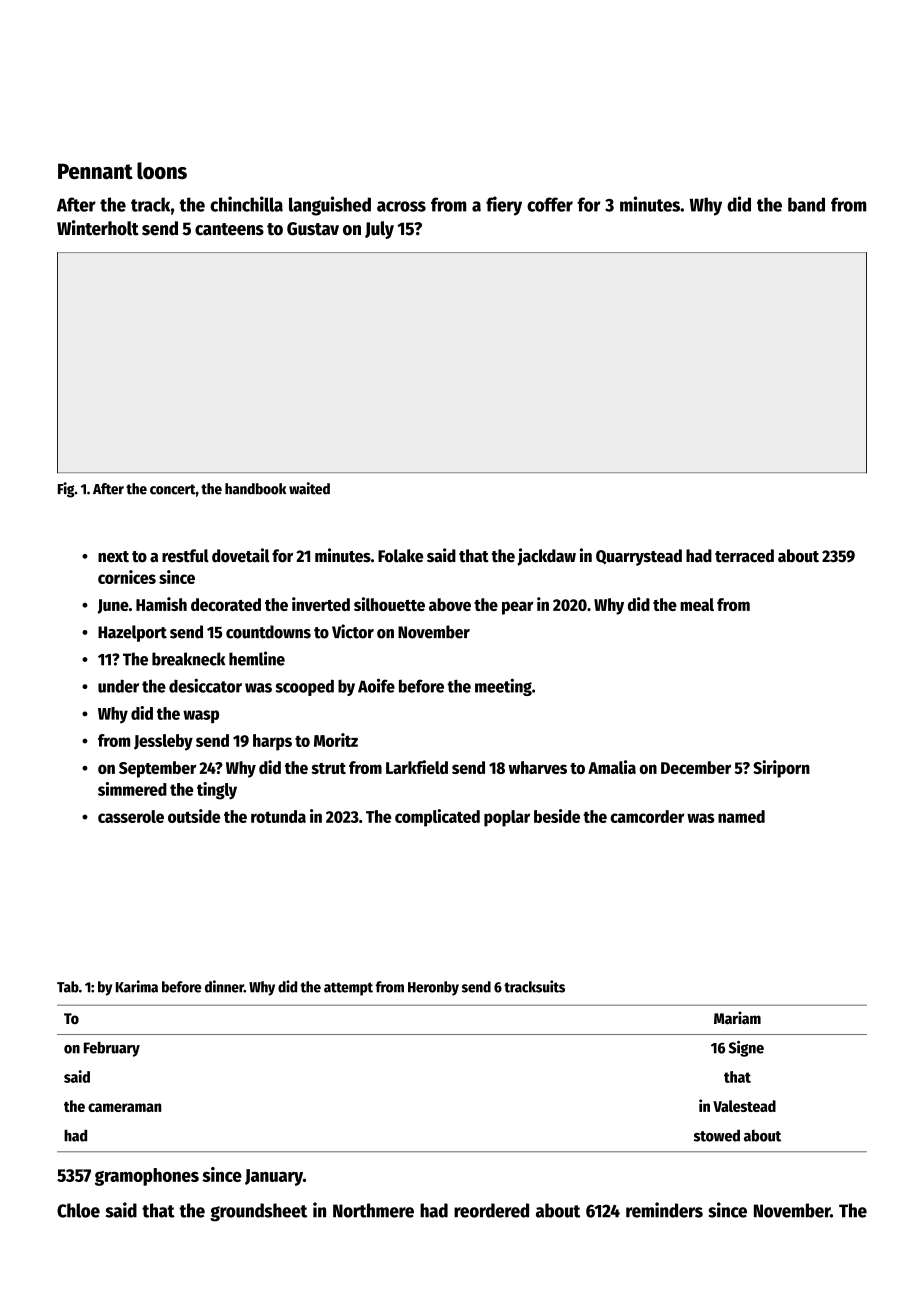 Image resolution: width=924 pixels, height=1311 pixels. I want to click on reordered, so click(491, 1210).
